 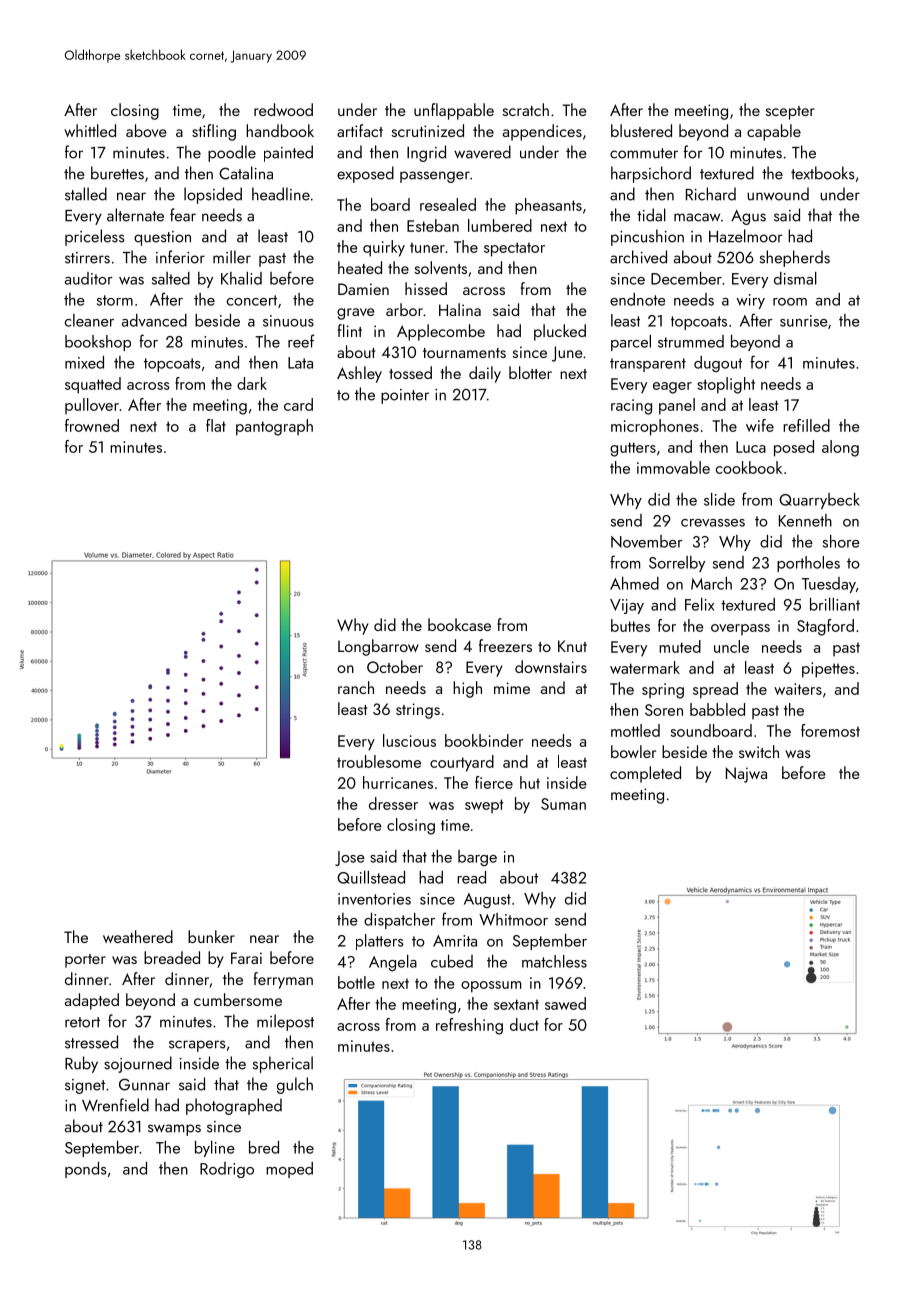 What do you see at coordinates (746, 775) in the screenshot?
I see `Najwa` at bounding box center [746, 775].
